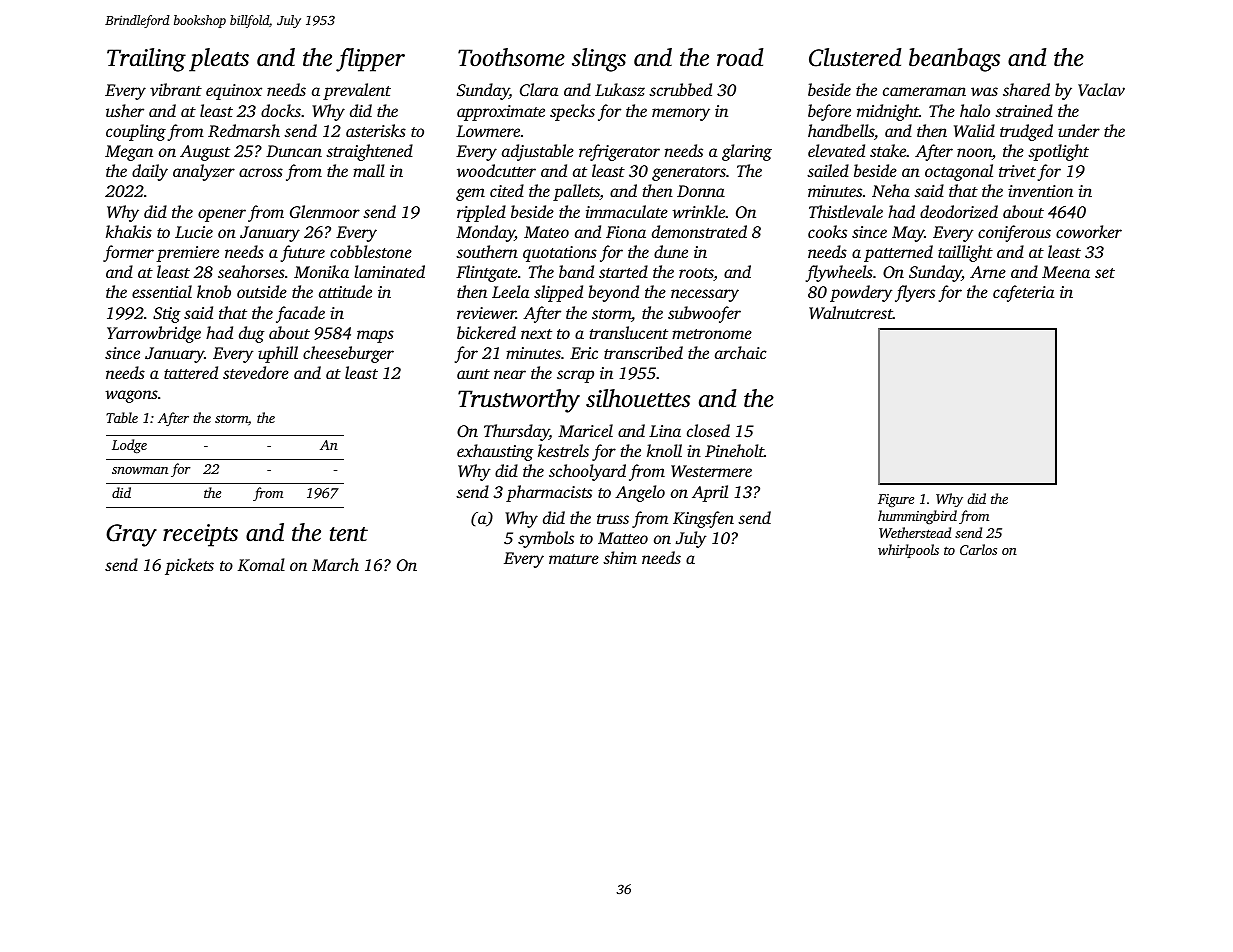 The height and width of the screenshot is (952, 1233). I want to click on shim, so click(620, 557).
